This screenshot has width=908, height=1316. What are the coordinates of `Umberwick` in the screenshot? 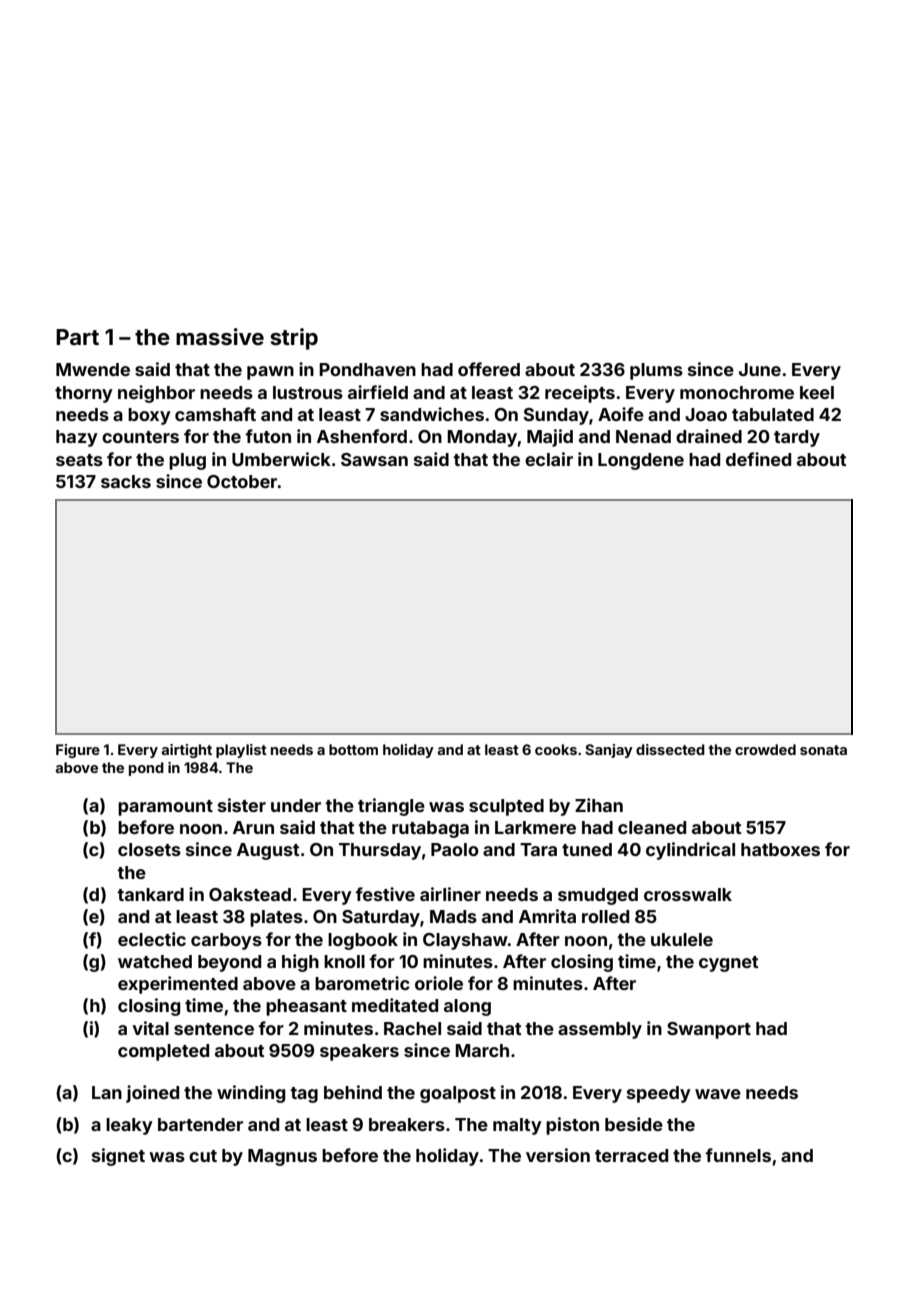 It's located at (281, 459).
